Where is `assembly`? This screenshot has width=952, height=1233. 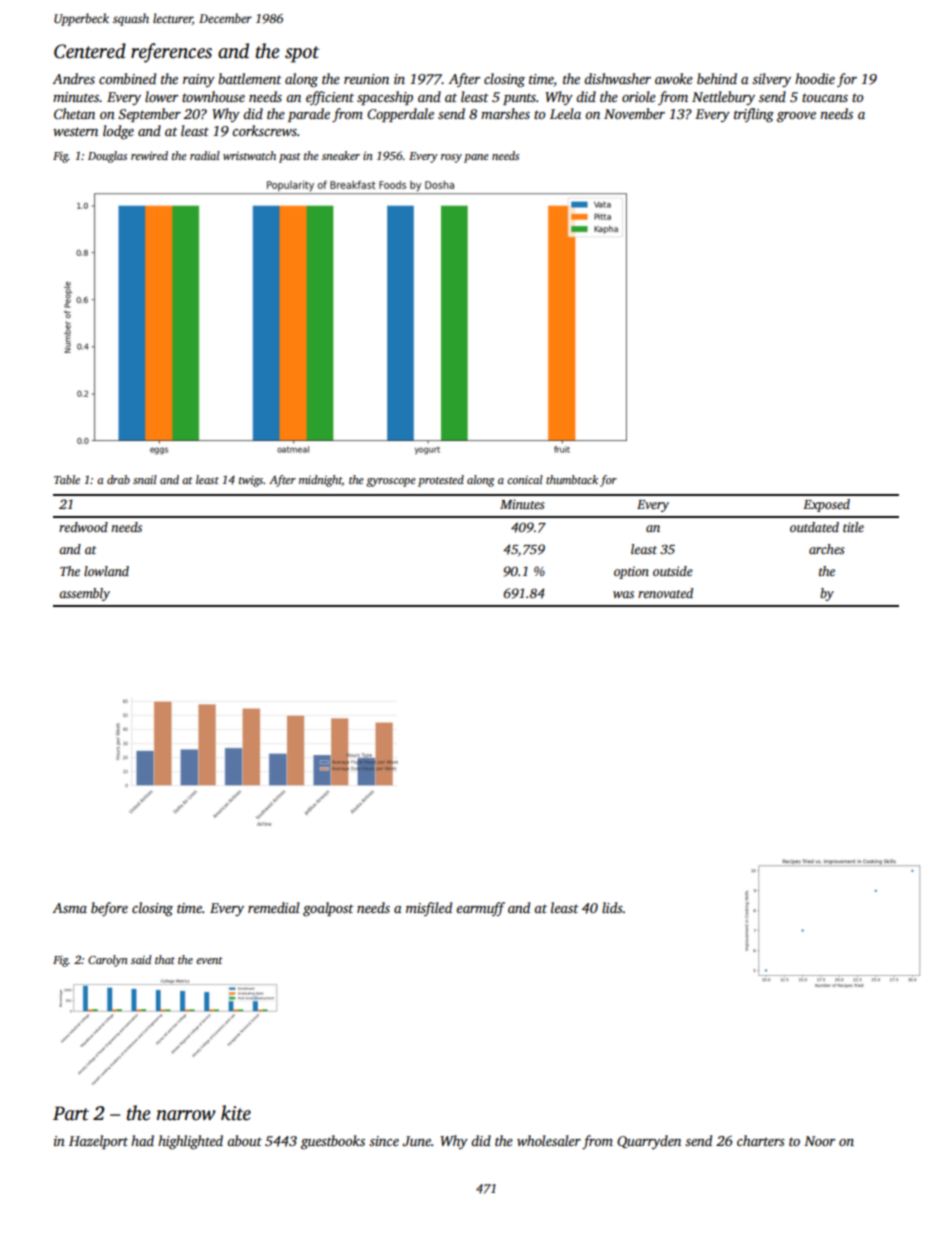 assembly is located at coordinates (84, 594).
